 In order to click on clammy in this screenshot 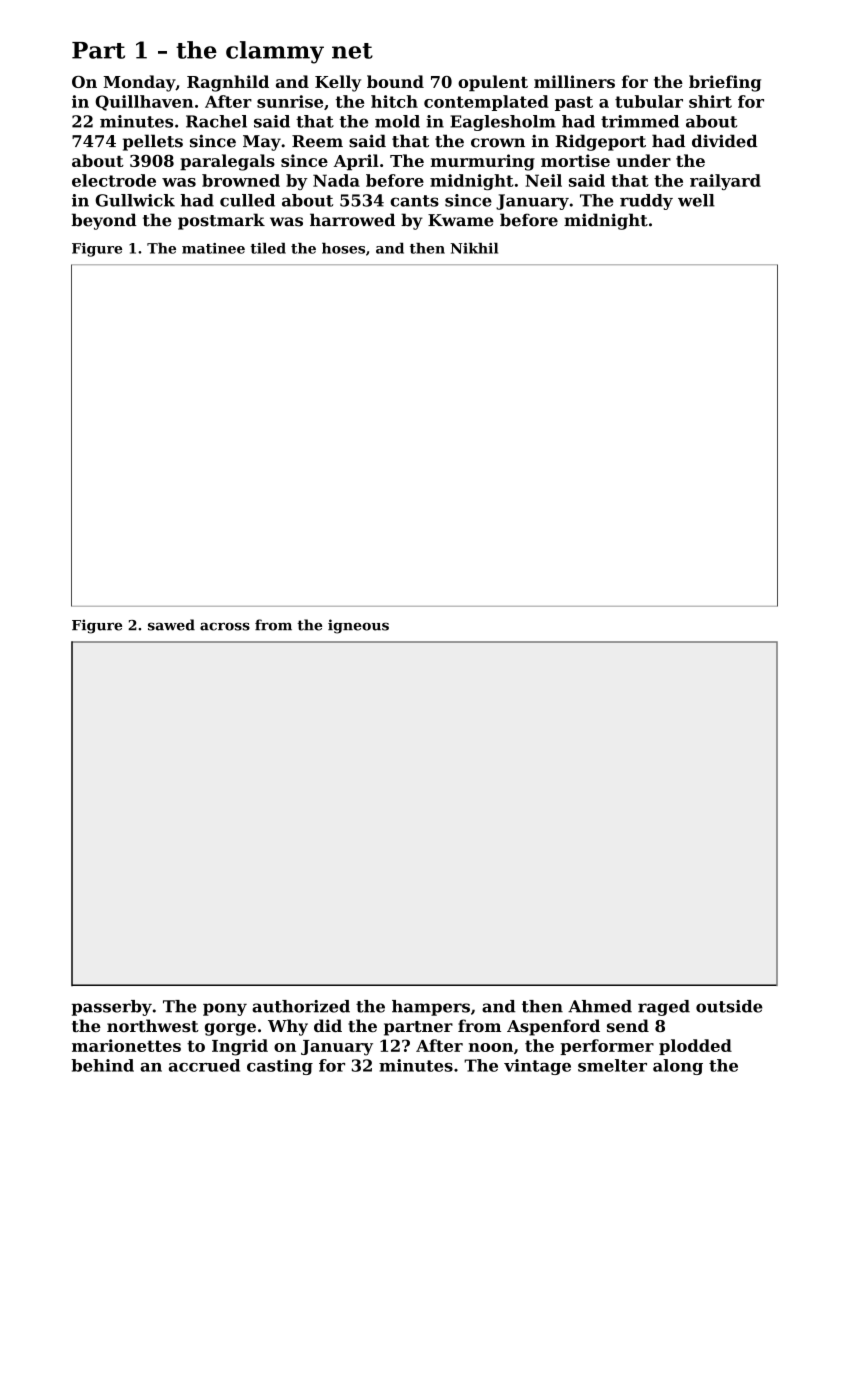, I will do `click(275, 52)`.
